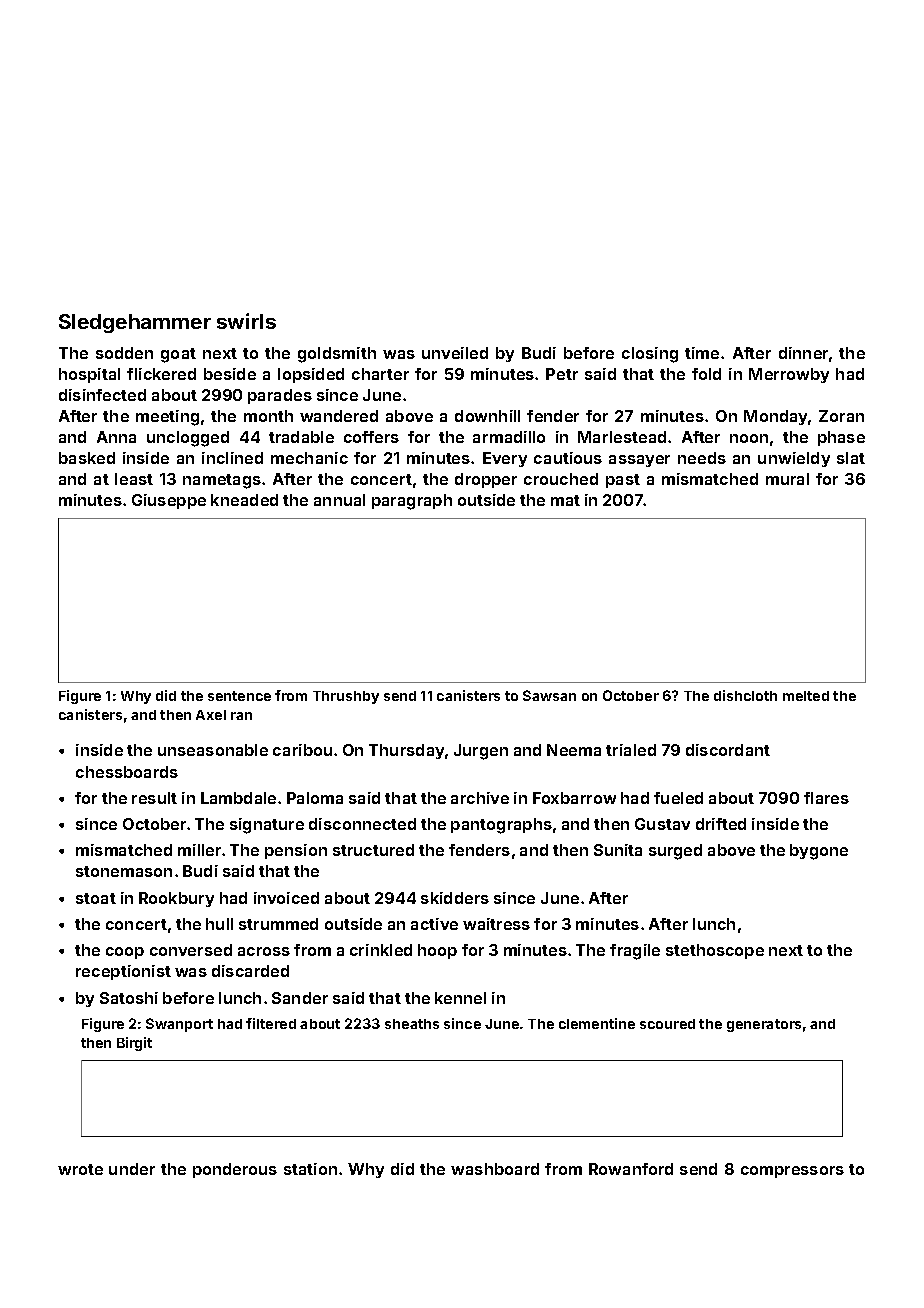  Describe the element at coordinates (302, 750) in the screenshot. I see `caribou` at that location.
